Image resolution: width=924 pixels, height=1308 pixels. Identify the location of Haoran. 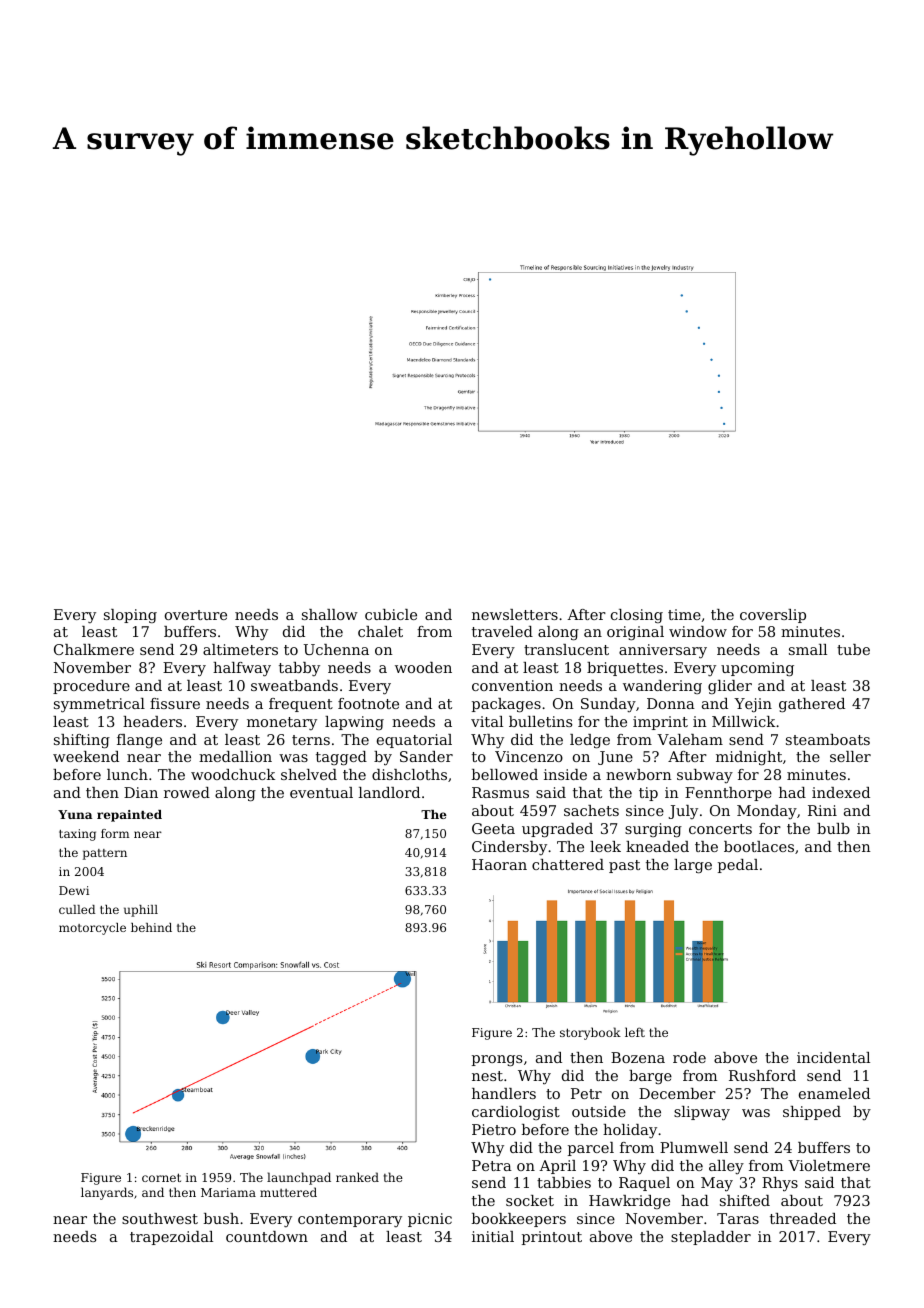
(499, 864).
